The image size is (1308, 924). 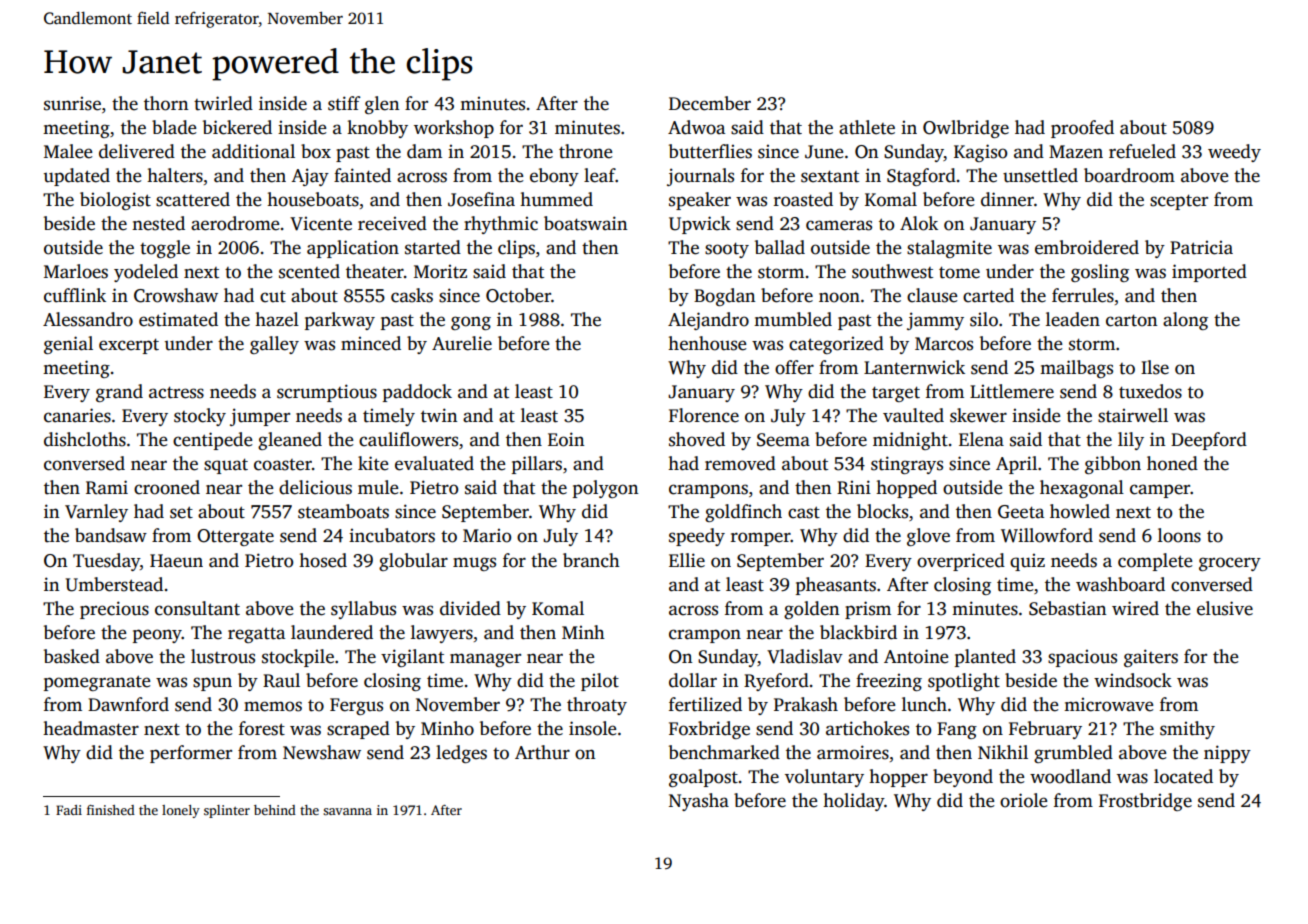 What do you see at coordinates (1234, 153) in the page?
I see `weedy` at bounding box center [1234, 153].
